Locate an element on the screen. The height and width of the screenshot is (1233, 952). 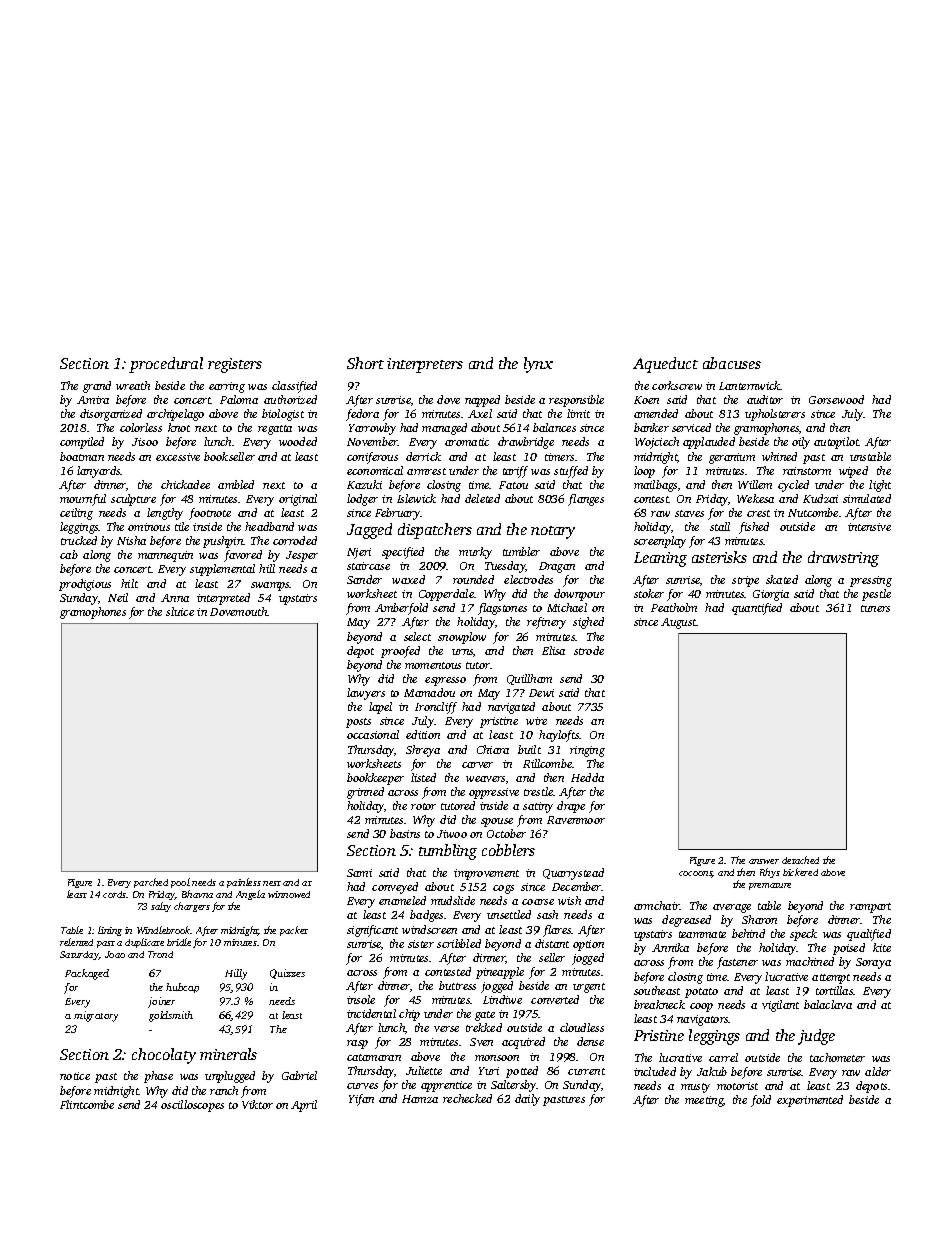
cab is located at coordinates (69, 554).
